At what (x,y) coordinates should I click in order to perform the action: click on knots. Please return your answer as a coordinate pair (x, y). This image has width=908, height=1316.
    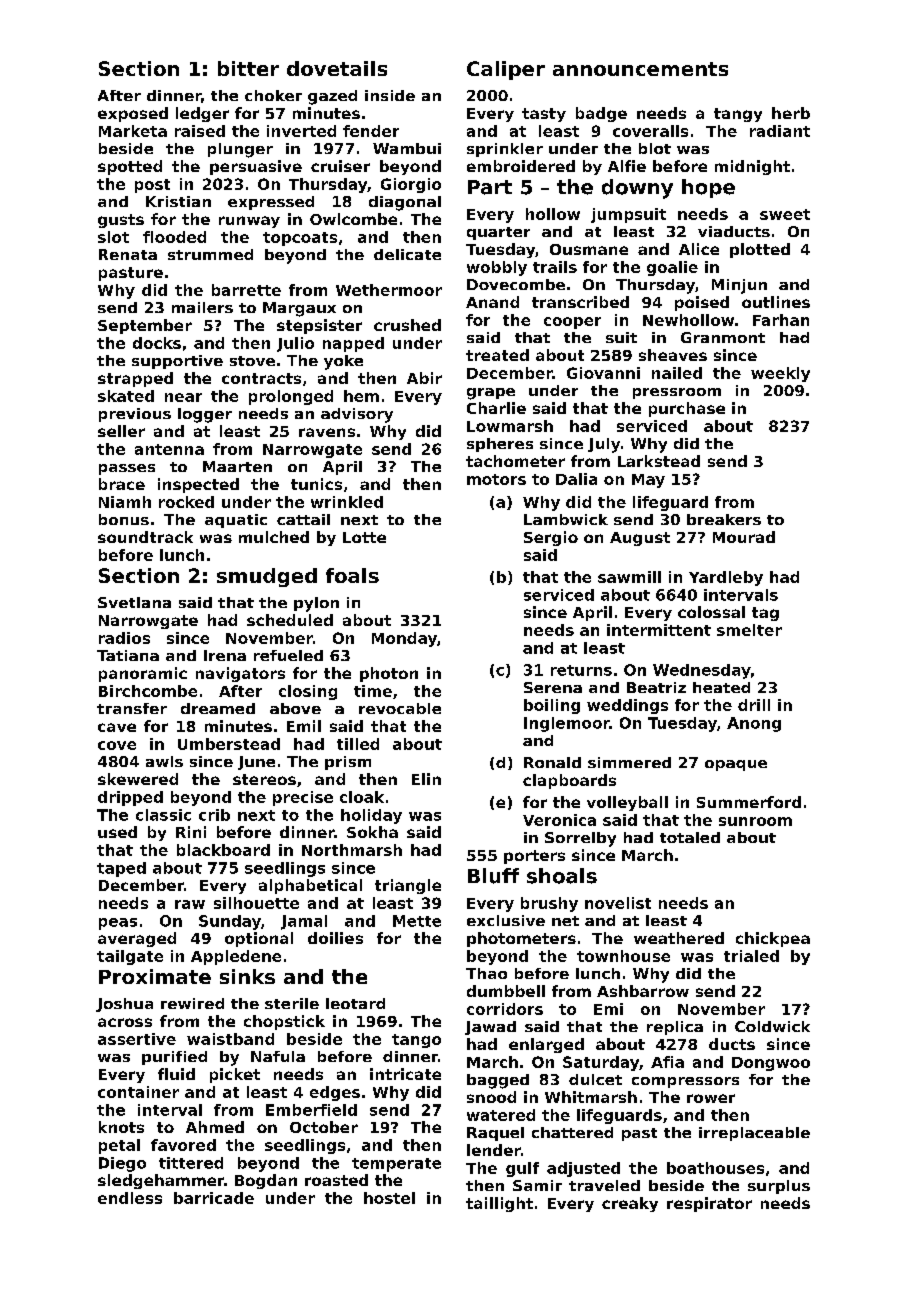
    Looking at the image, I should click on (121, 1127).
